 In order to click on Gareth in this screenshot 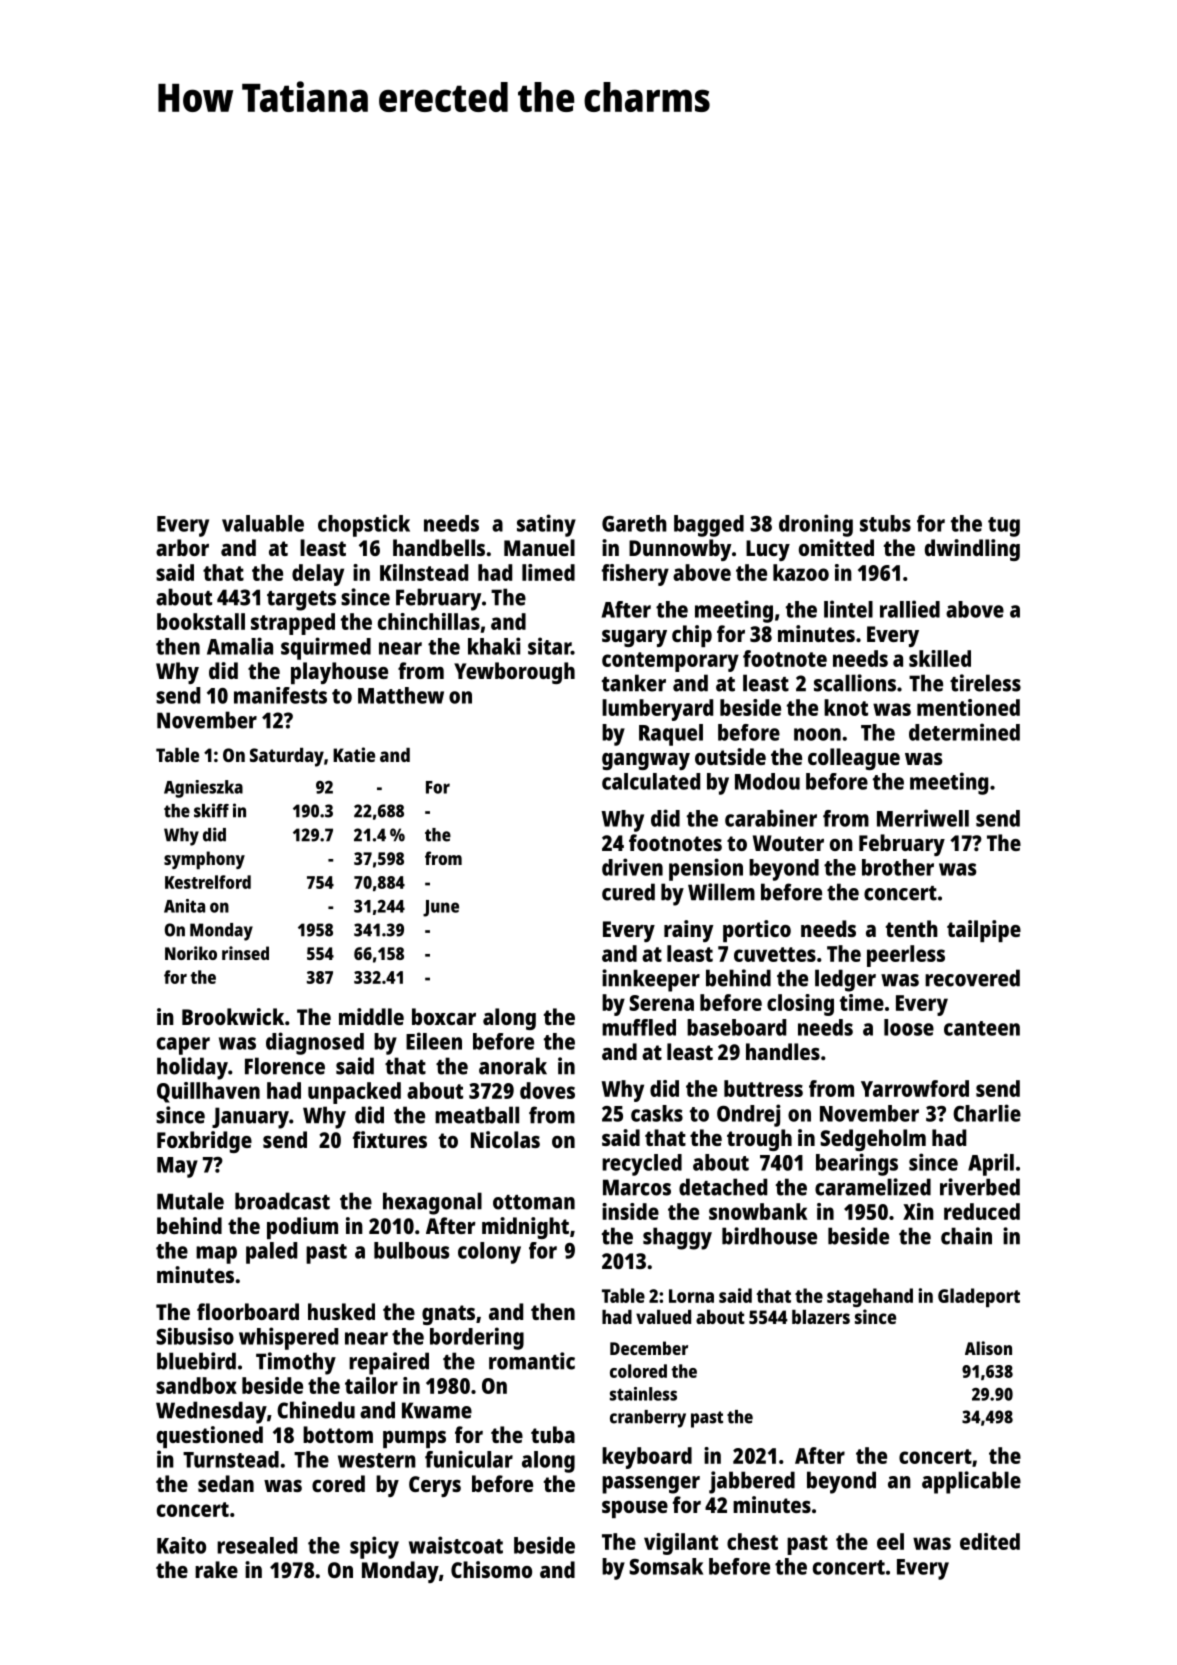, I will do `click(634, 523)`.
